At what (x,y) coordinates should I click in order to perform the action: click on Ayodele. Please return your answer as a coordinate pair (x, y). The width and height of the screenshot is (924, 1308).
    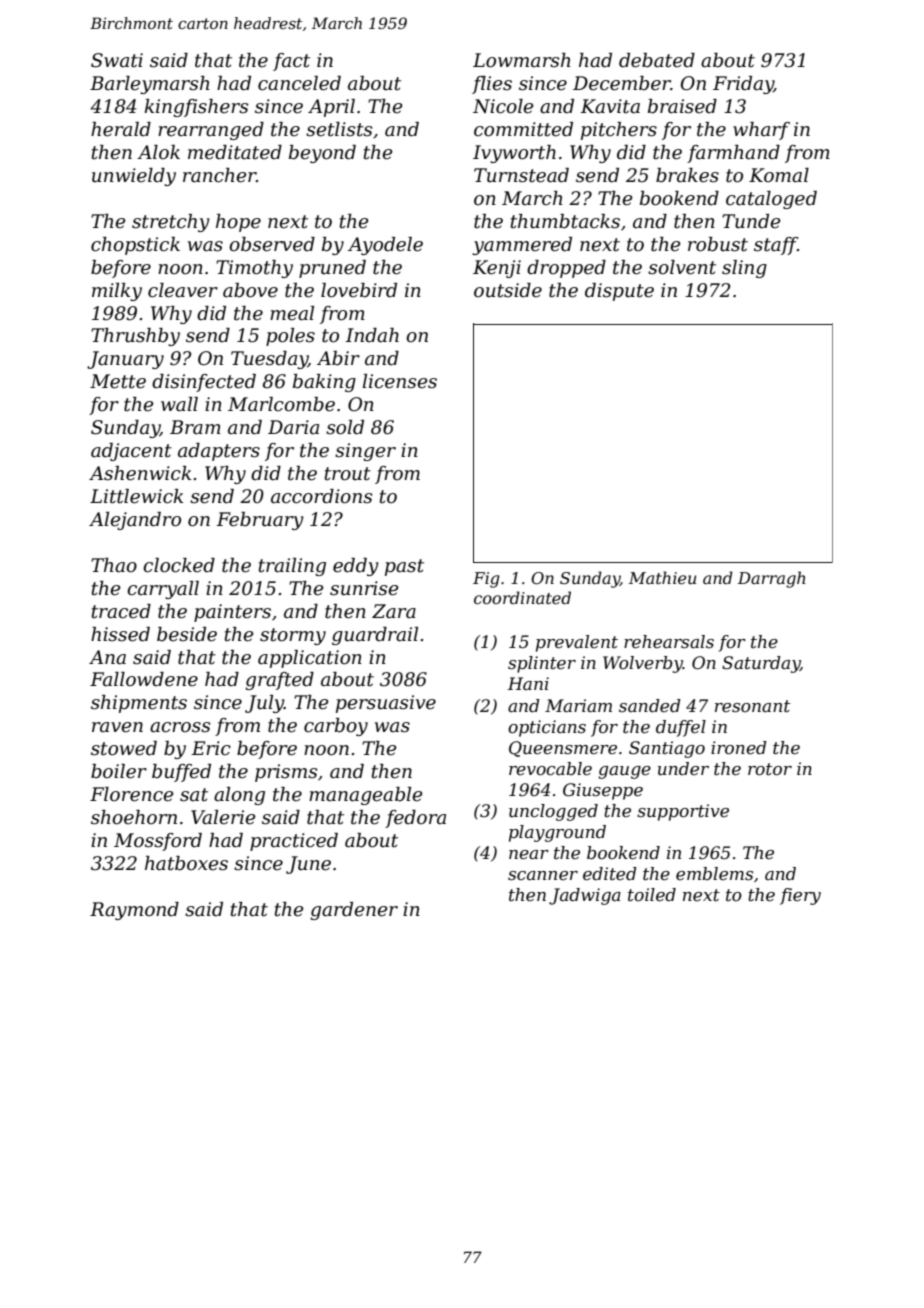
    Looking at the image, I should click on (385, 246).
